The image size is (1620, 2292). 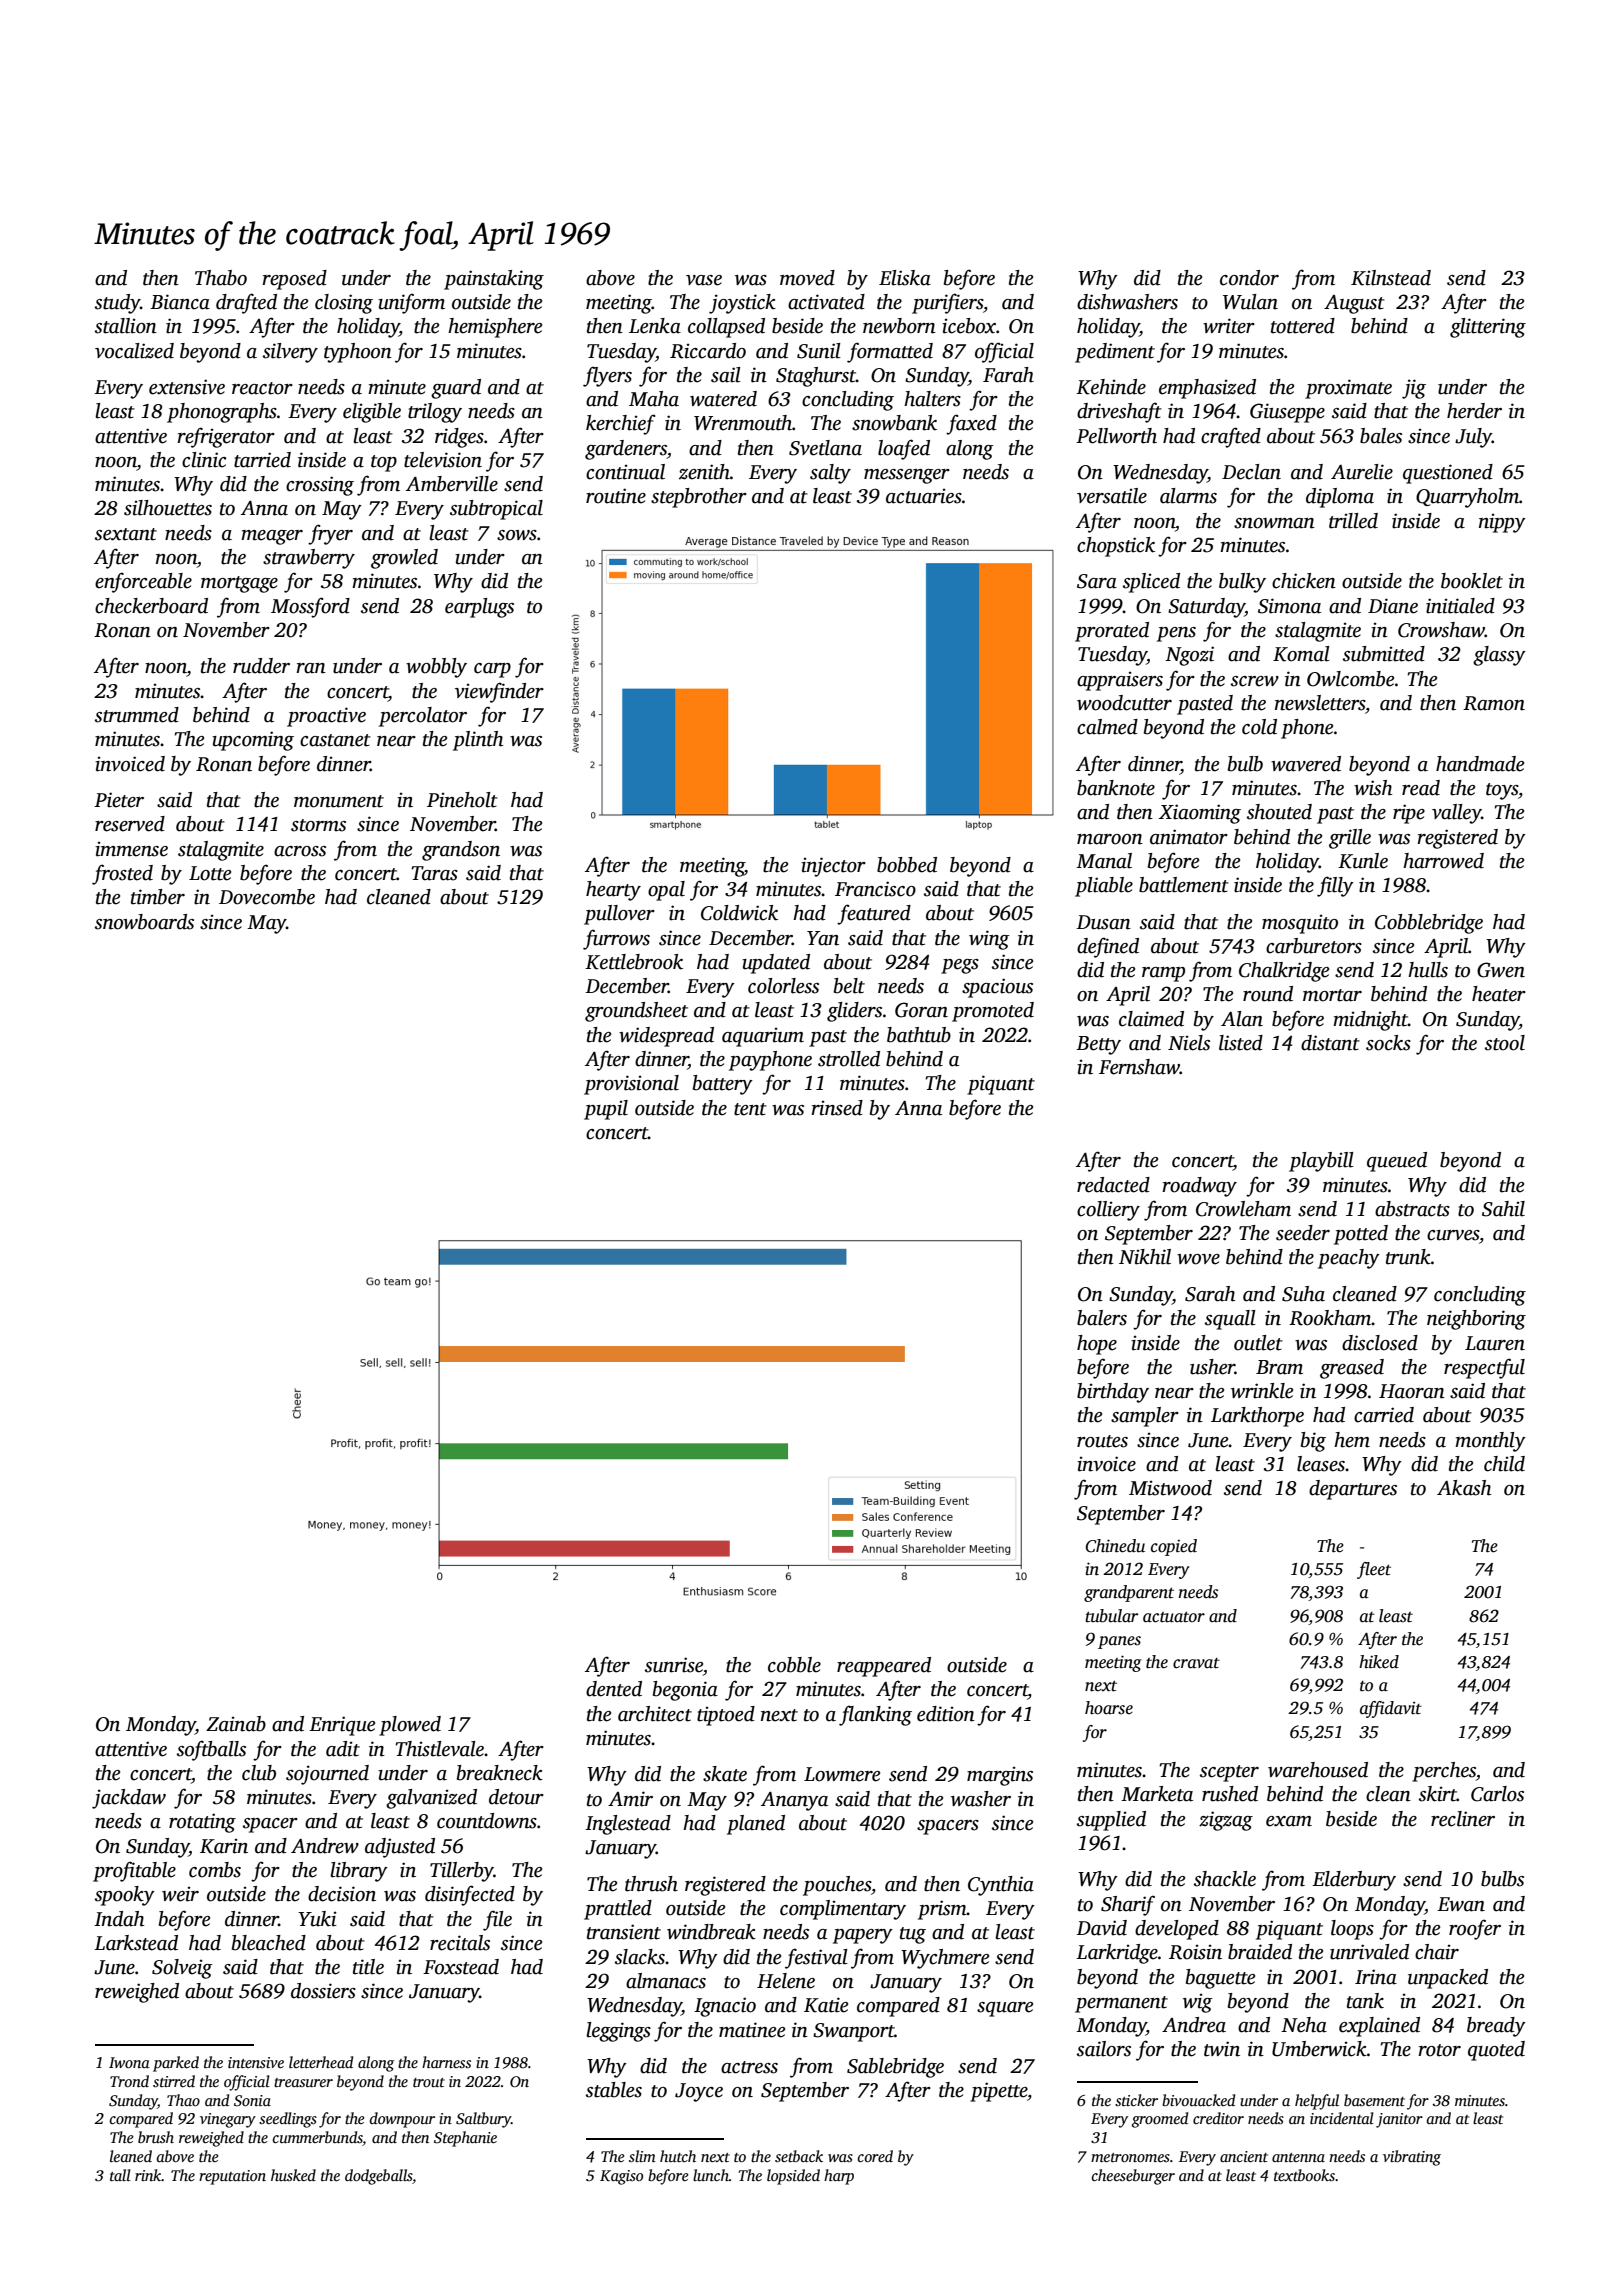 What do you see at coordinates (674, 1665) in the screenshot?
I see `sunrise` at bounding box center [674, 1665].
